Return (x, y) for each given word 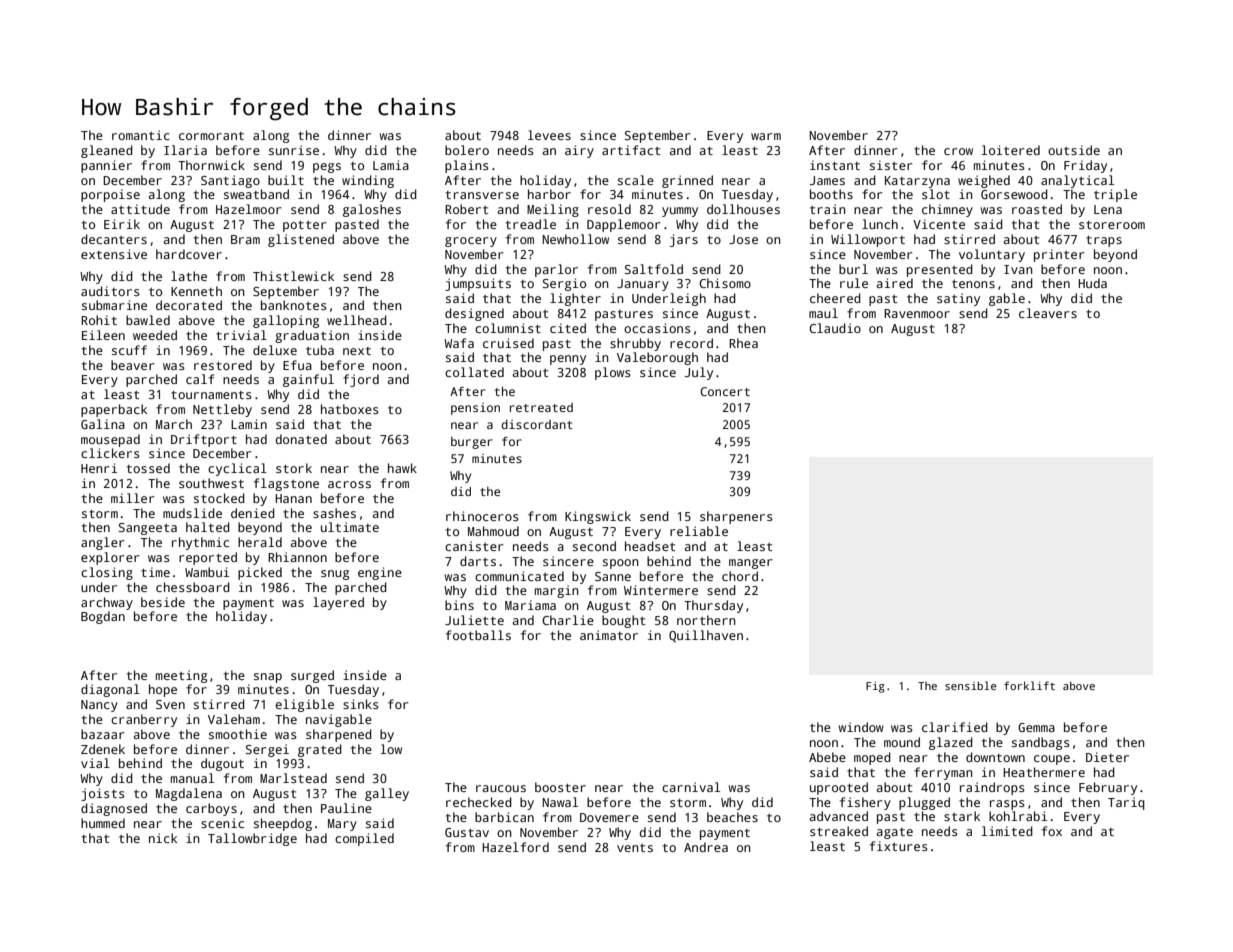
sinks (361, 704)
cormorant (211, 136)
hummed (103, 823)
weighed (984, 181)
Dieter (1107, 757)
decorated (189, 305)
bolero (467, 150)
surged (312, 676)
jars (684, 240)
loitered (1011, 150)
